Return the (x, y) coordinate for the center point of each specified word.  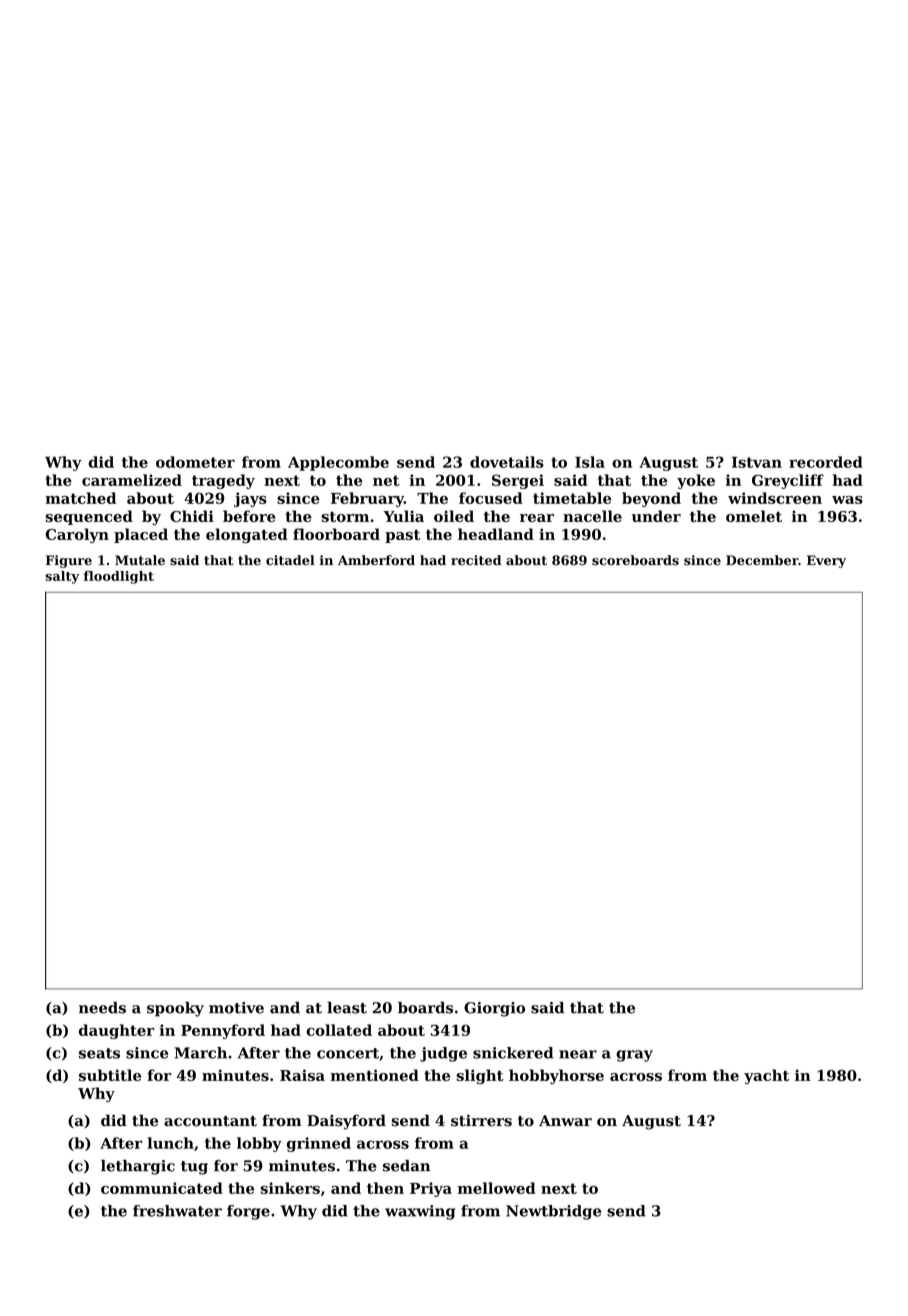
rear (537, 518)
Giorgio (494, 1009)
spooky (175, 1009)
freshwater (177, 1211)
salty (62, 577)
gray (634, 1056)
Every (826, 561)
